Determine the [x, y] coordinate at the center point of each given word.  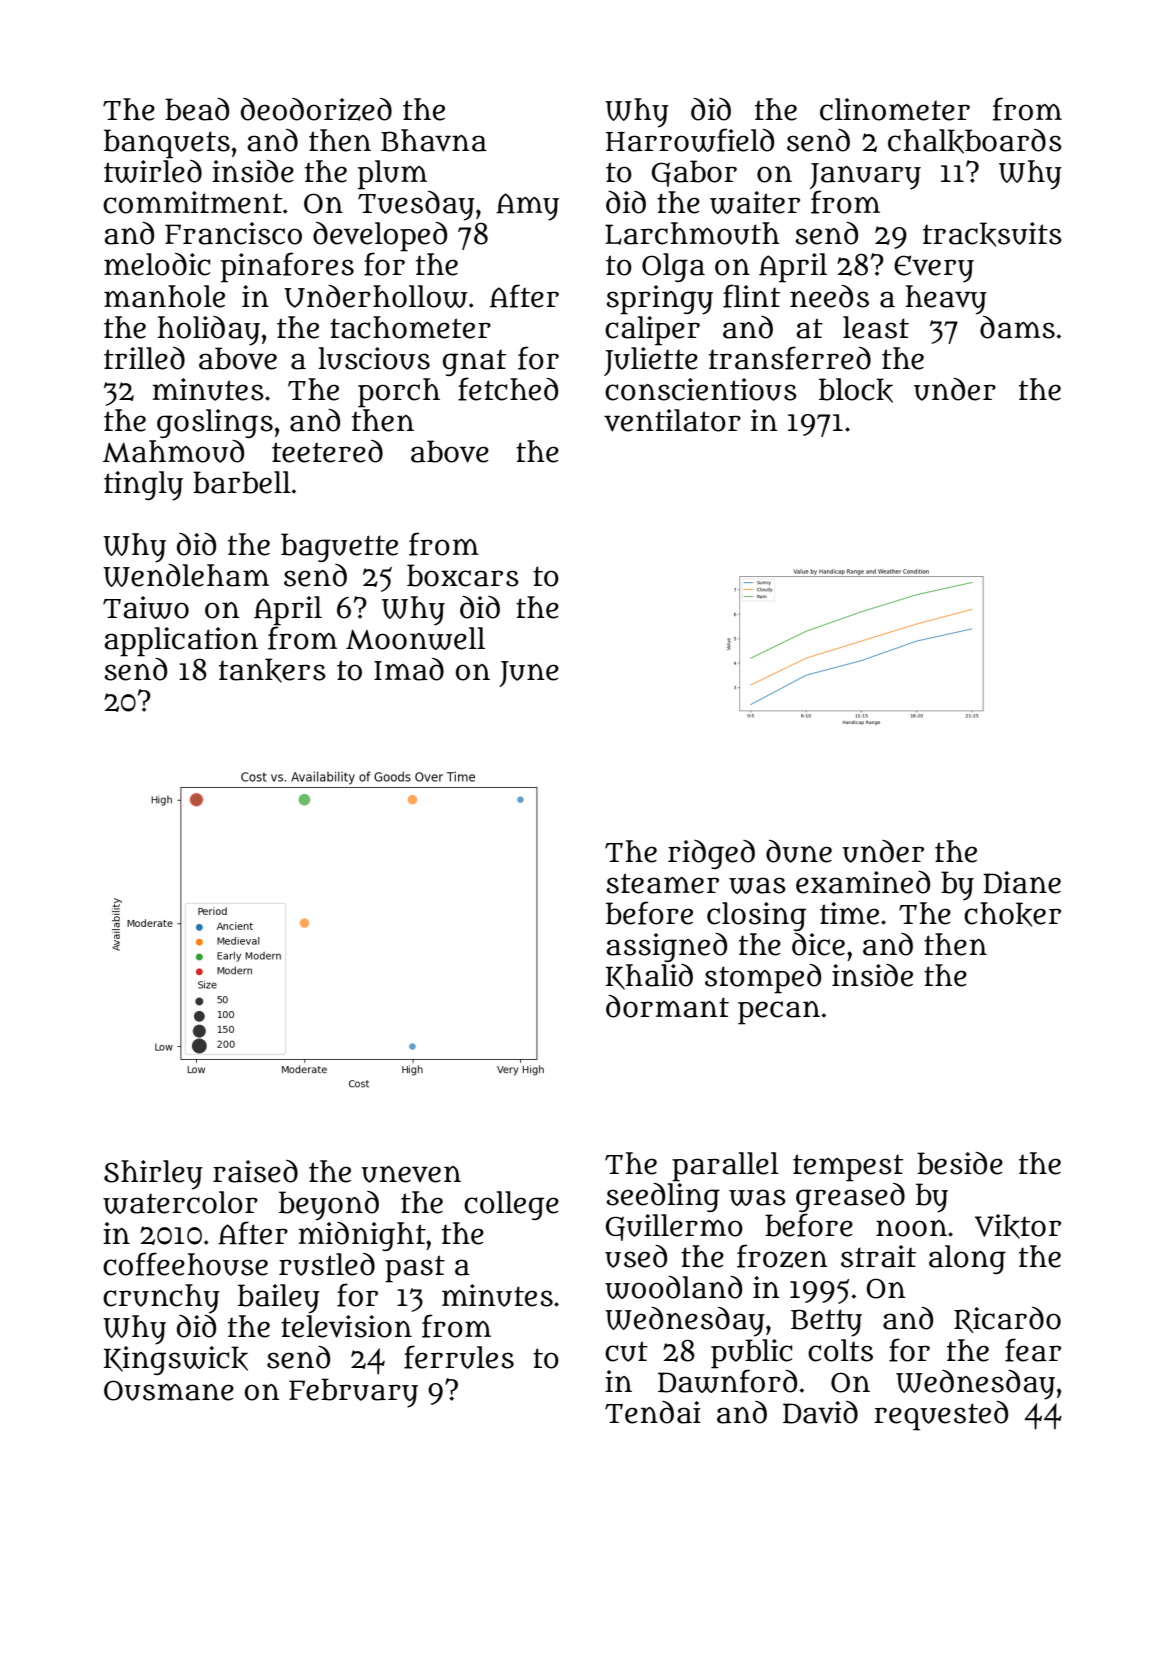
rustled [327, 1264]
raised [255, 1171]
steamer [662, 883]
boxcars [463, 575]
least [876, 327]
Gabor [694, 173]
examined [863, 882]
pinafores [287, 267]
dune [799, 851]
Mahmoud [173, 451]
